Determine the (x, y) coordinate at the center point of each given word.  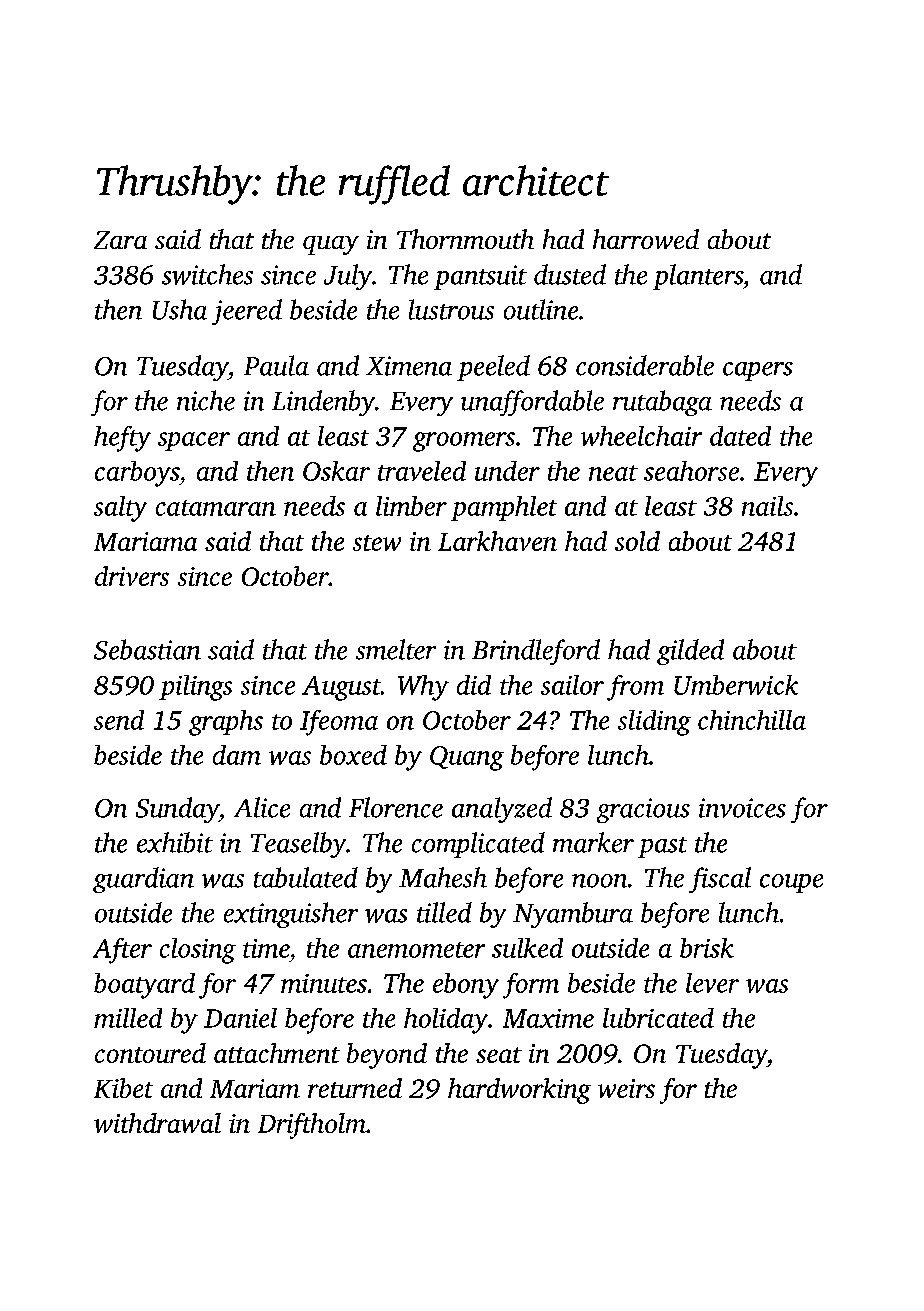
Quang (467, 758)
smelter (396, 649)
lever (712, 983)
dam (237, 755)
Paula (276, 365)
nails (767, 506)
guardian (143, 880)
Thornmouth (465, 239)
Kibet (123, 1088)
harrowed (646, 239)
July (348, 277)
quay (331, 245)
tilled (444, 912)
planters (698, 277)
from (635, 688)
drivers (132, 576)
